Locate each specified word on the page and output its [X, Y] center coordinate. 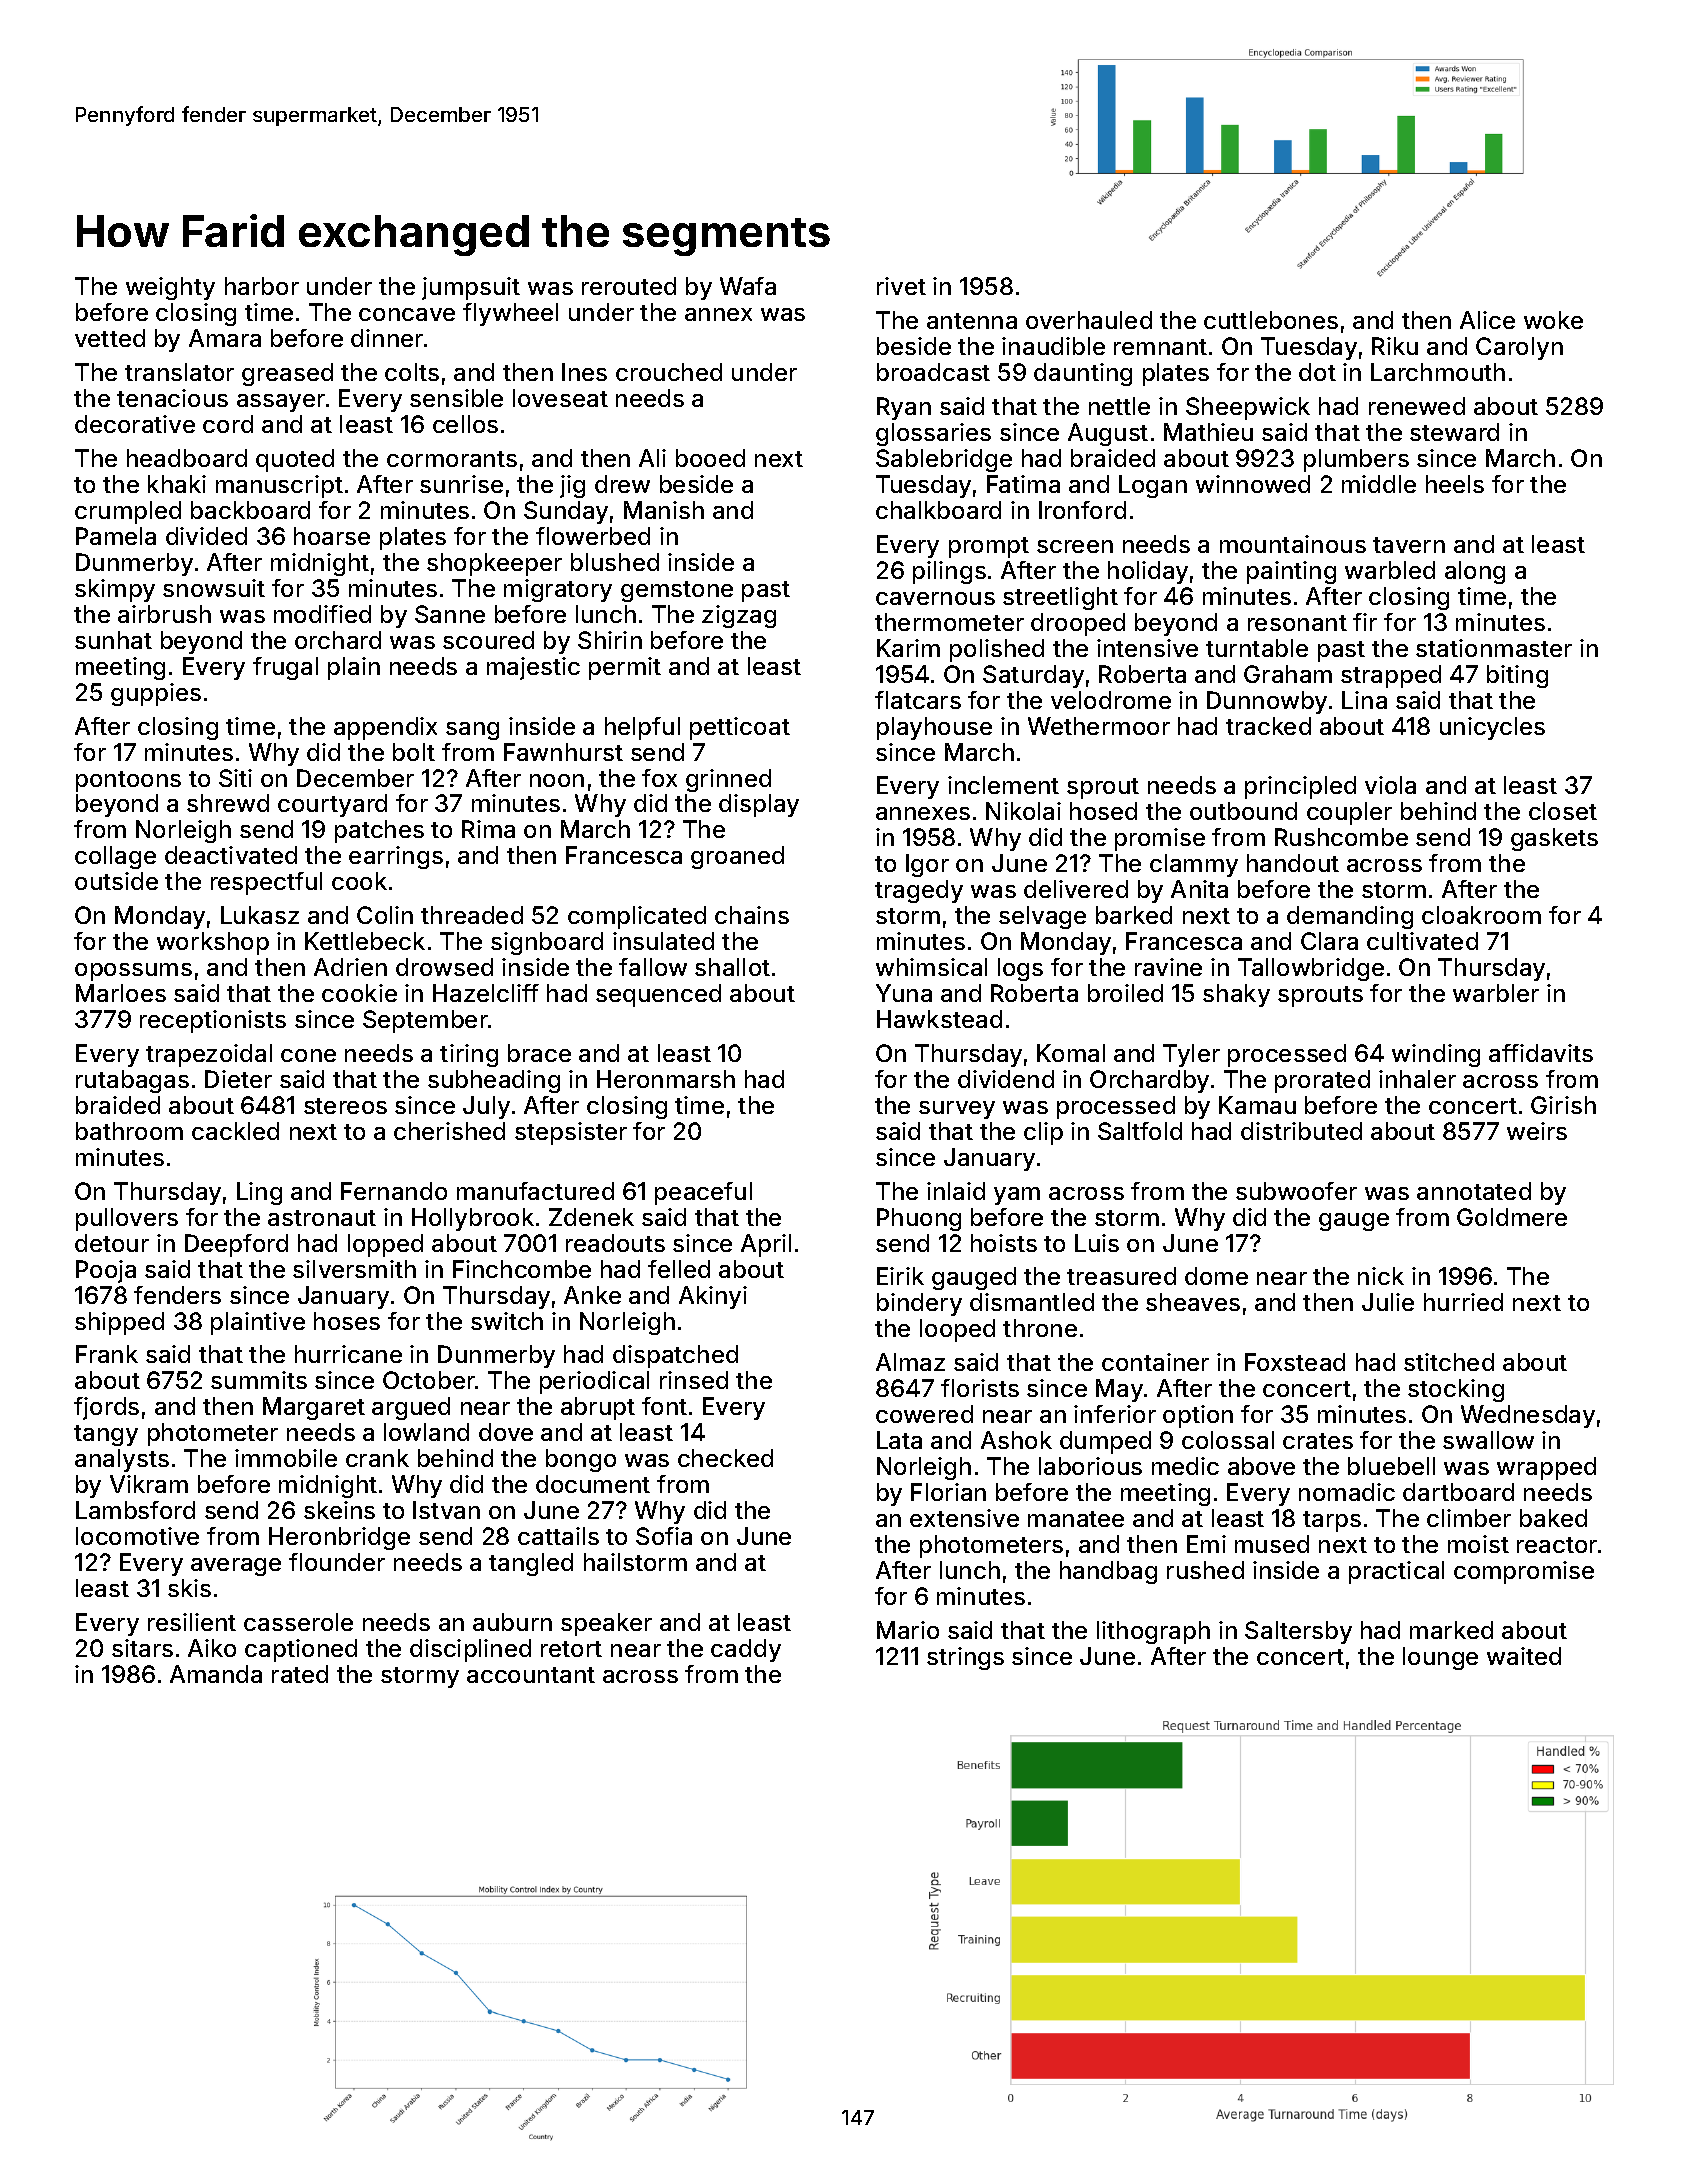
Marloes [121, 993]
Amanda [216, 1674]
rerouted [629, 286]
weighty [170, 288]
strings [965, 1658]
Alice [1487, 320]
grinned [728, 780]
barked [1134, 915]
